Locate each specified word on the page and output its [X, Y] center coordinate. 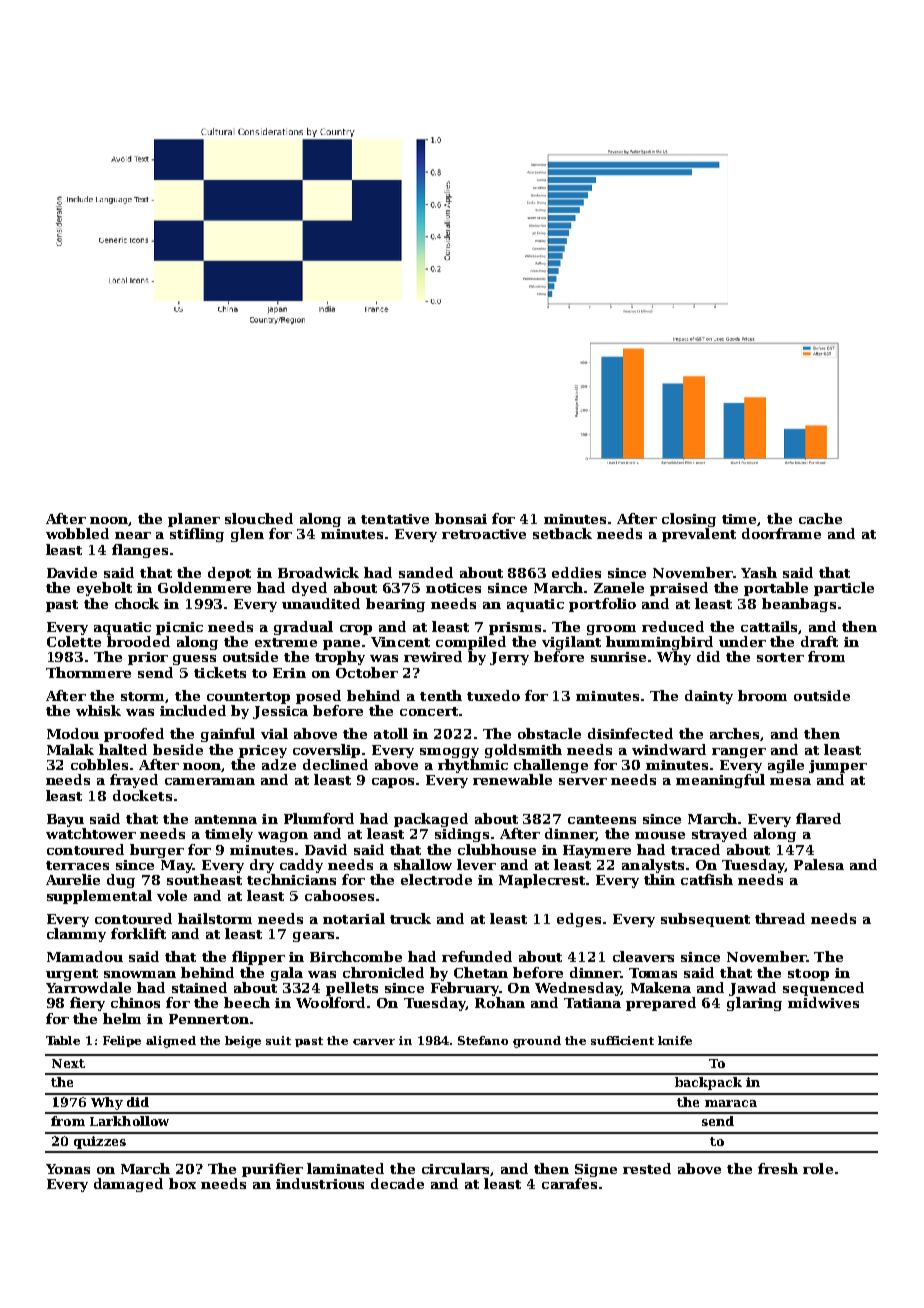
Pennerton [209, 1019]
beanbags [799, 605]
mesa [790, 781]
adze [279, 764]
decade [397, 1183]
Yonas [68, 1169]
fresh [778, 1168]
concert [429, 711]
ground [537, 1042]
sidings [462, 835]
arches [734, 733]
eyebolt [104, 589]
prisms [515, 628]
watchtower [91, 833]
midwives [823, 1002]
